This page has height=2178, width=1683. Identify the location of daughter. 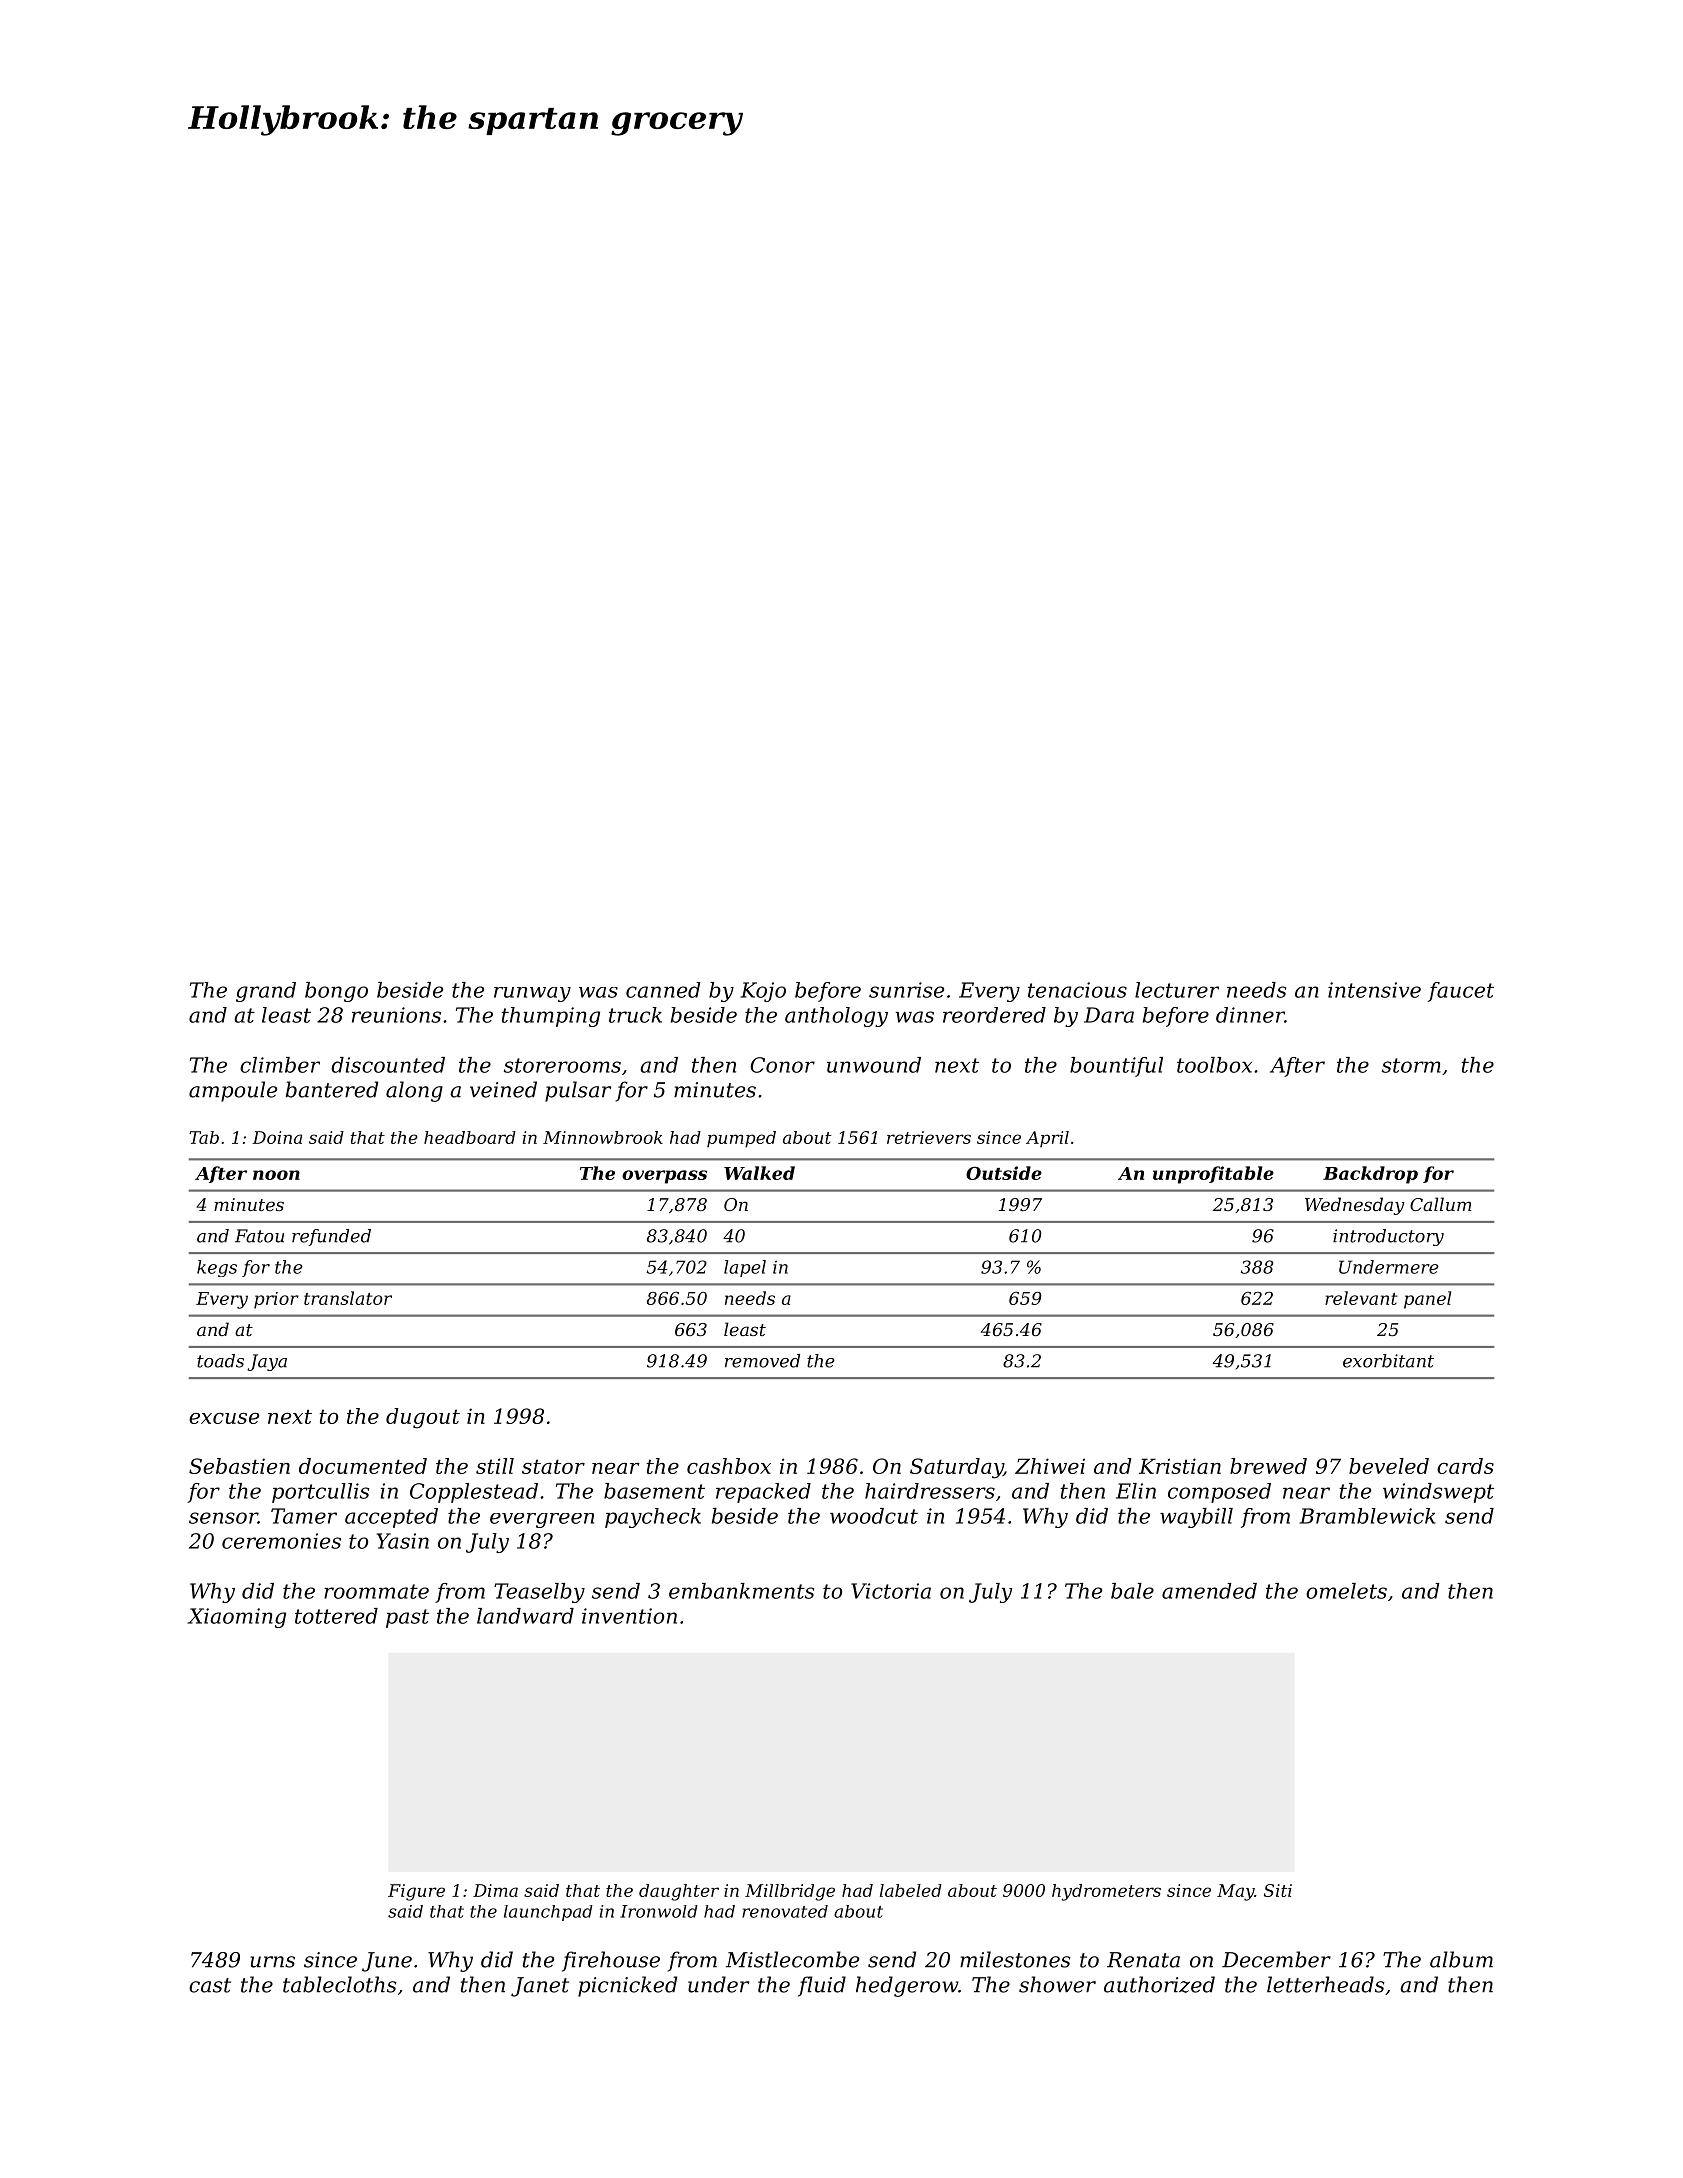
(679, 1892).
